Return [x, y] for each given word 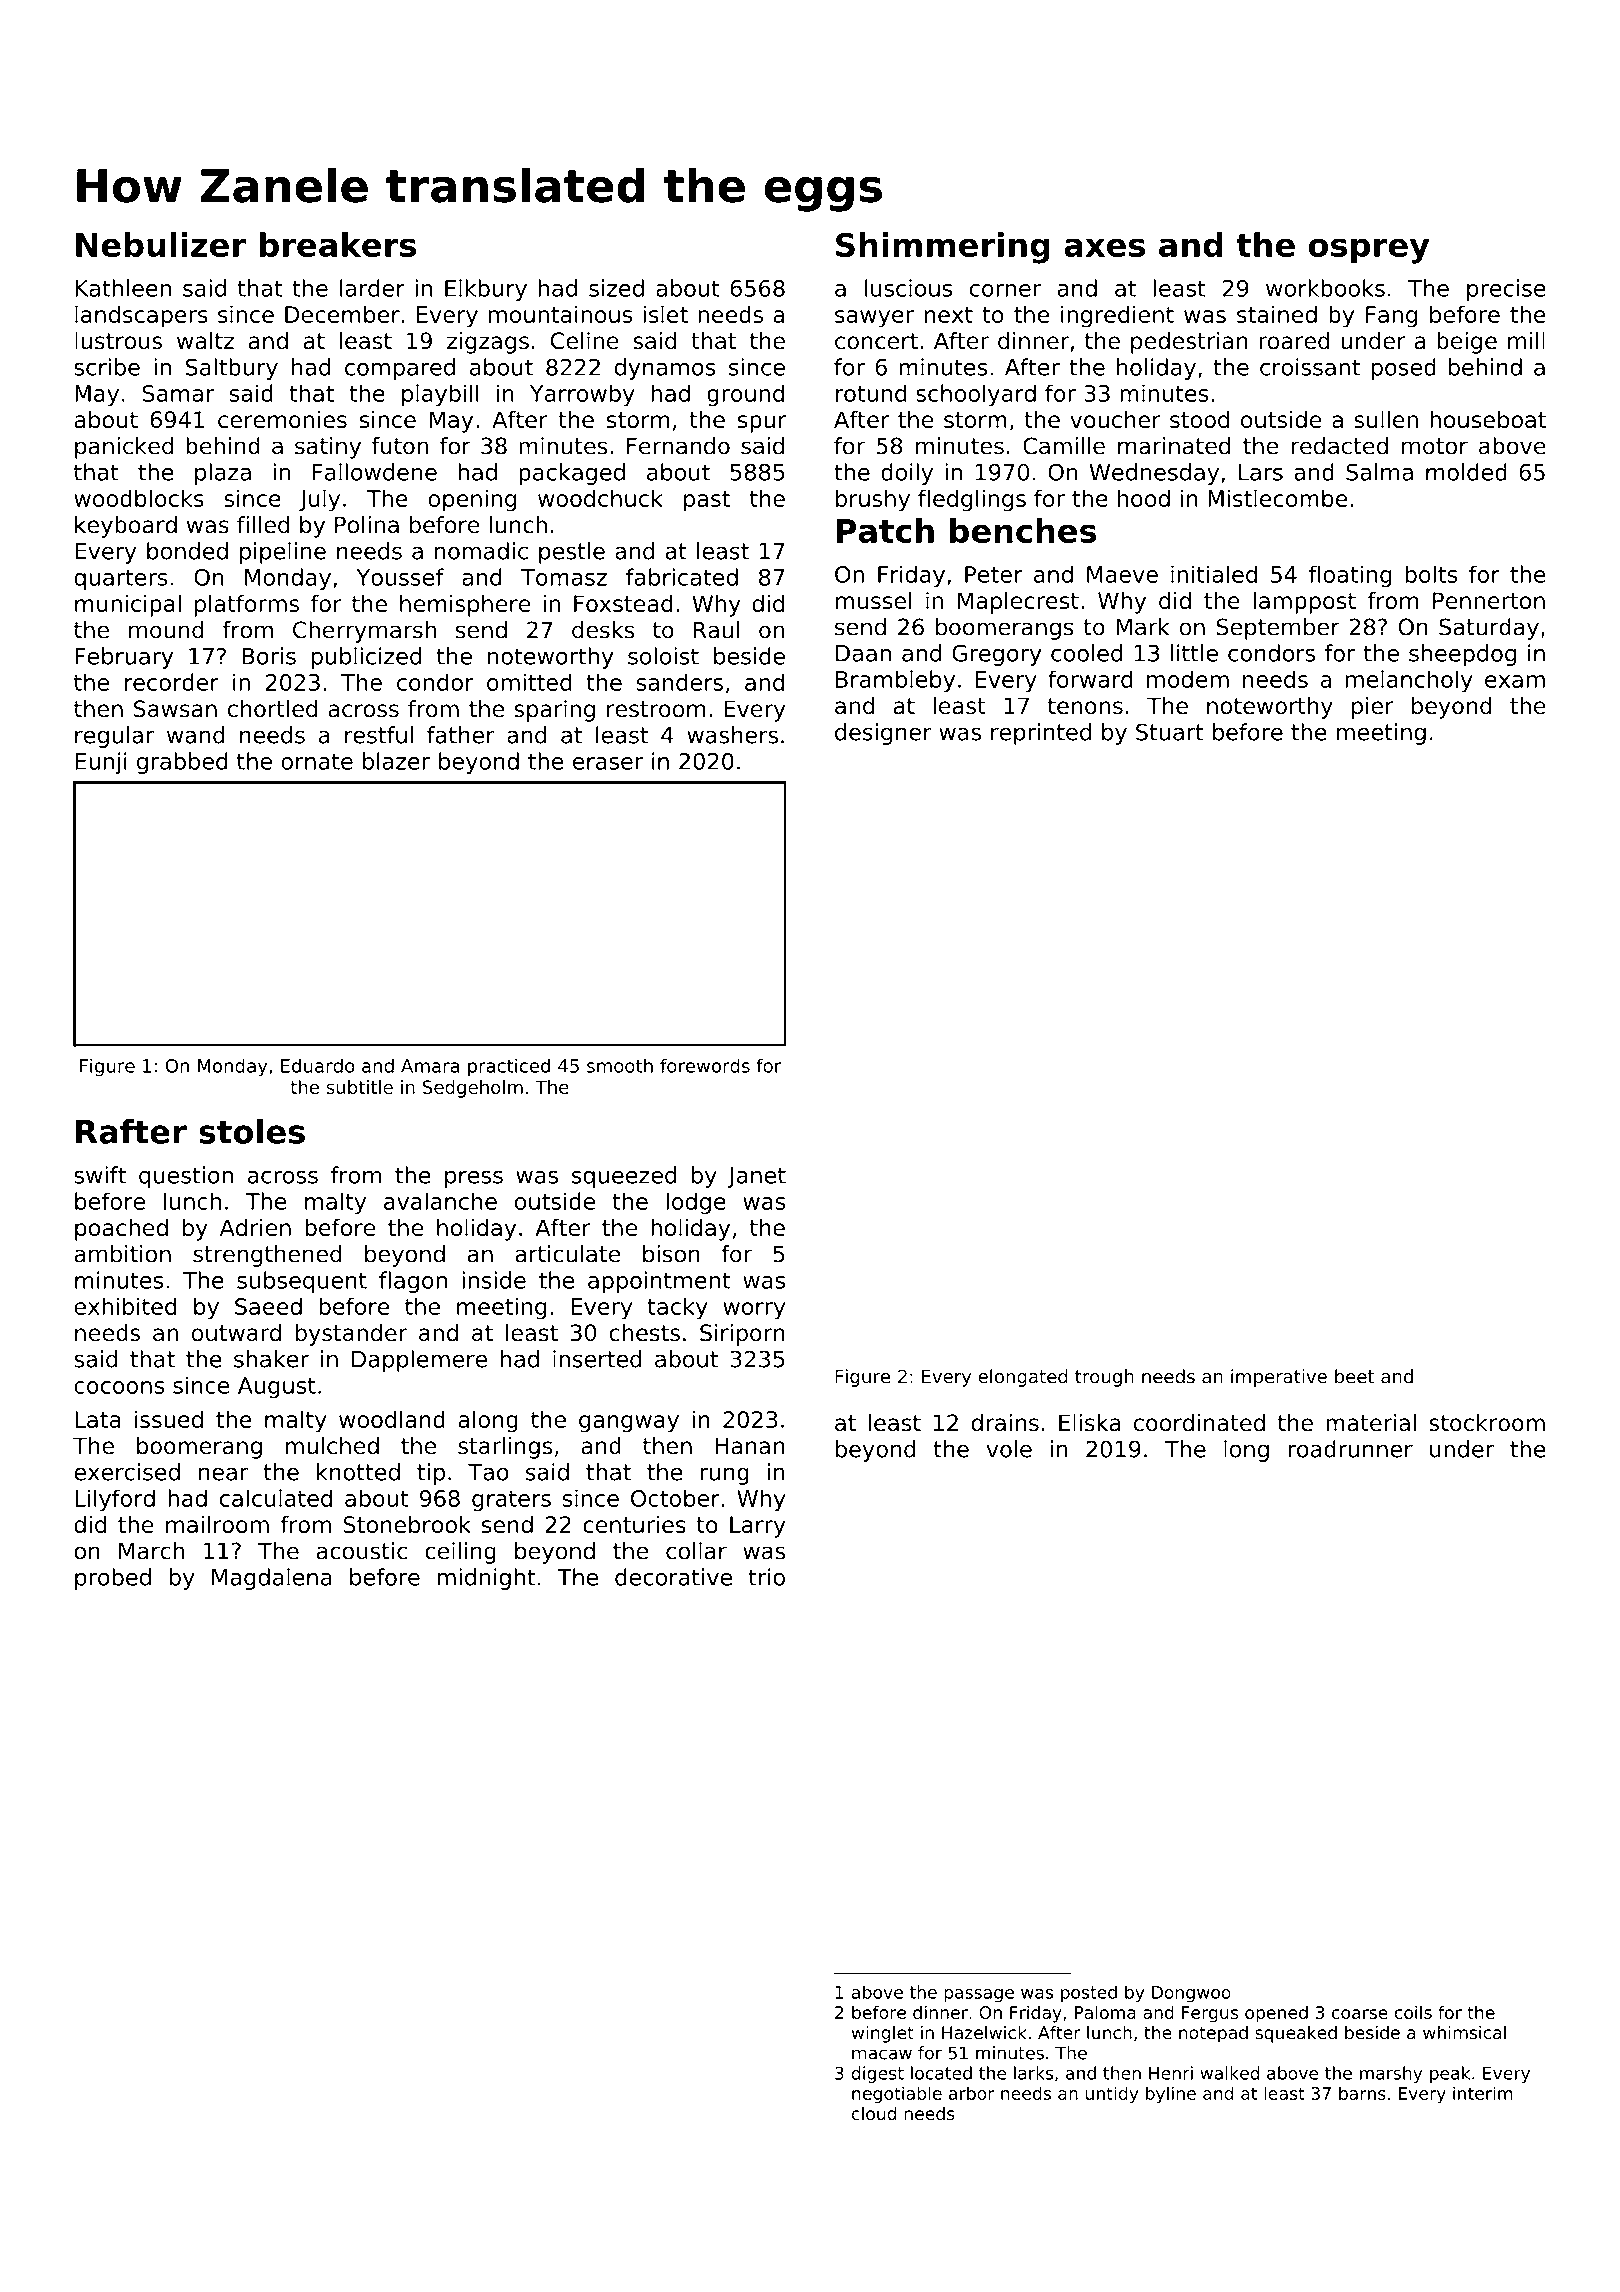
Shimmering [943, 248]
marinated [1174, 446]
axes [1104, 247]
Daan [863, 653]
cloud [874, 2114]
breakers [338, 244]
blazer [396, 761]
